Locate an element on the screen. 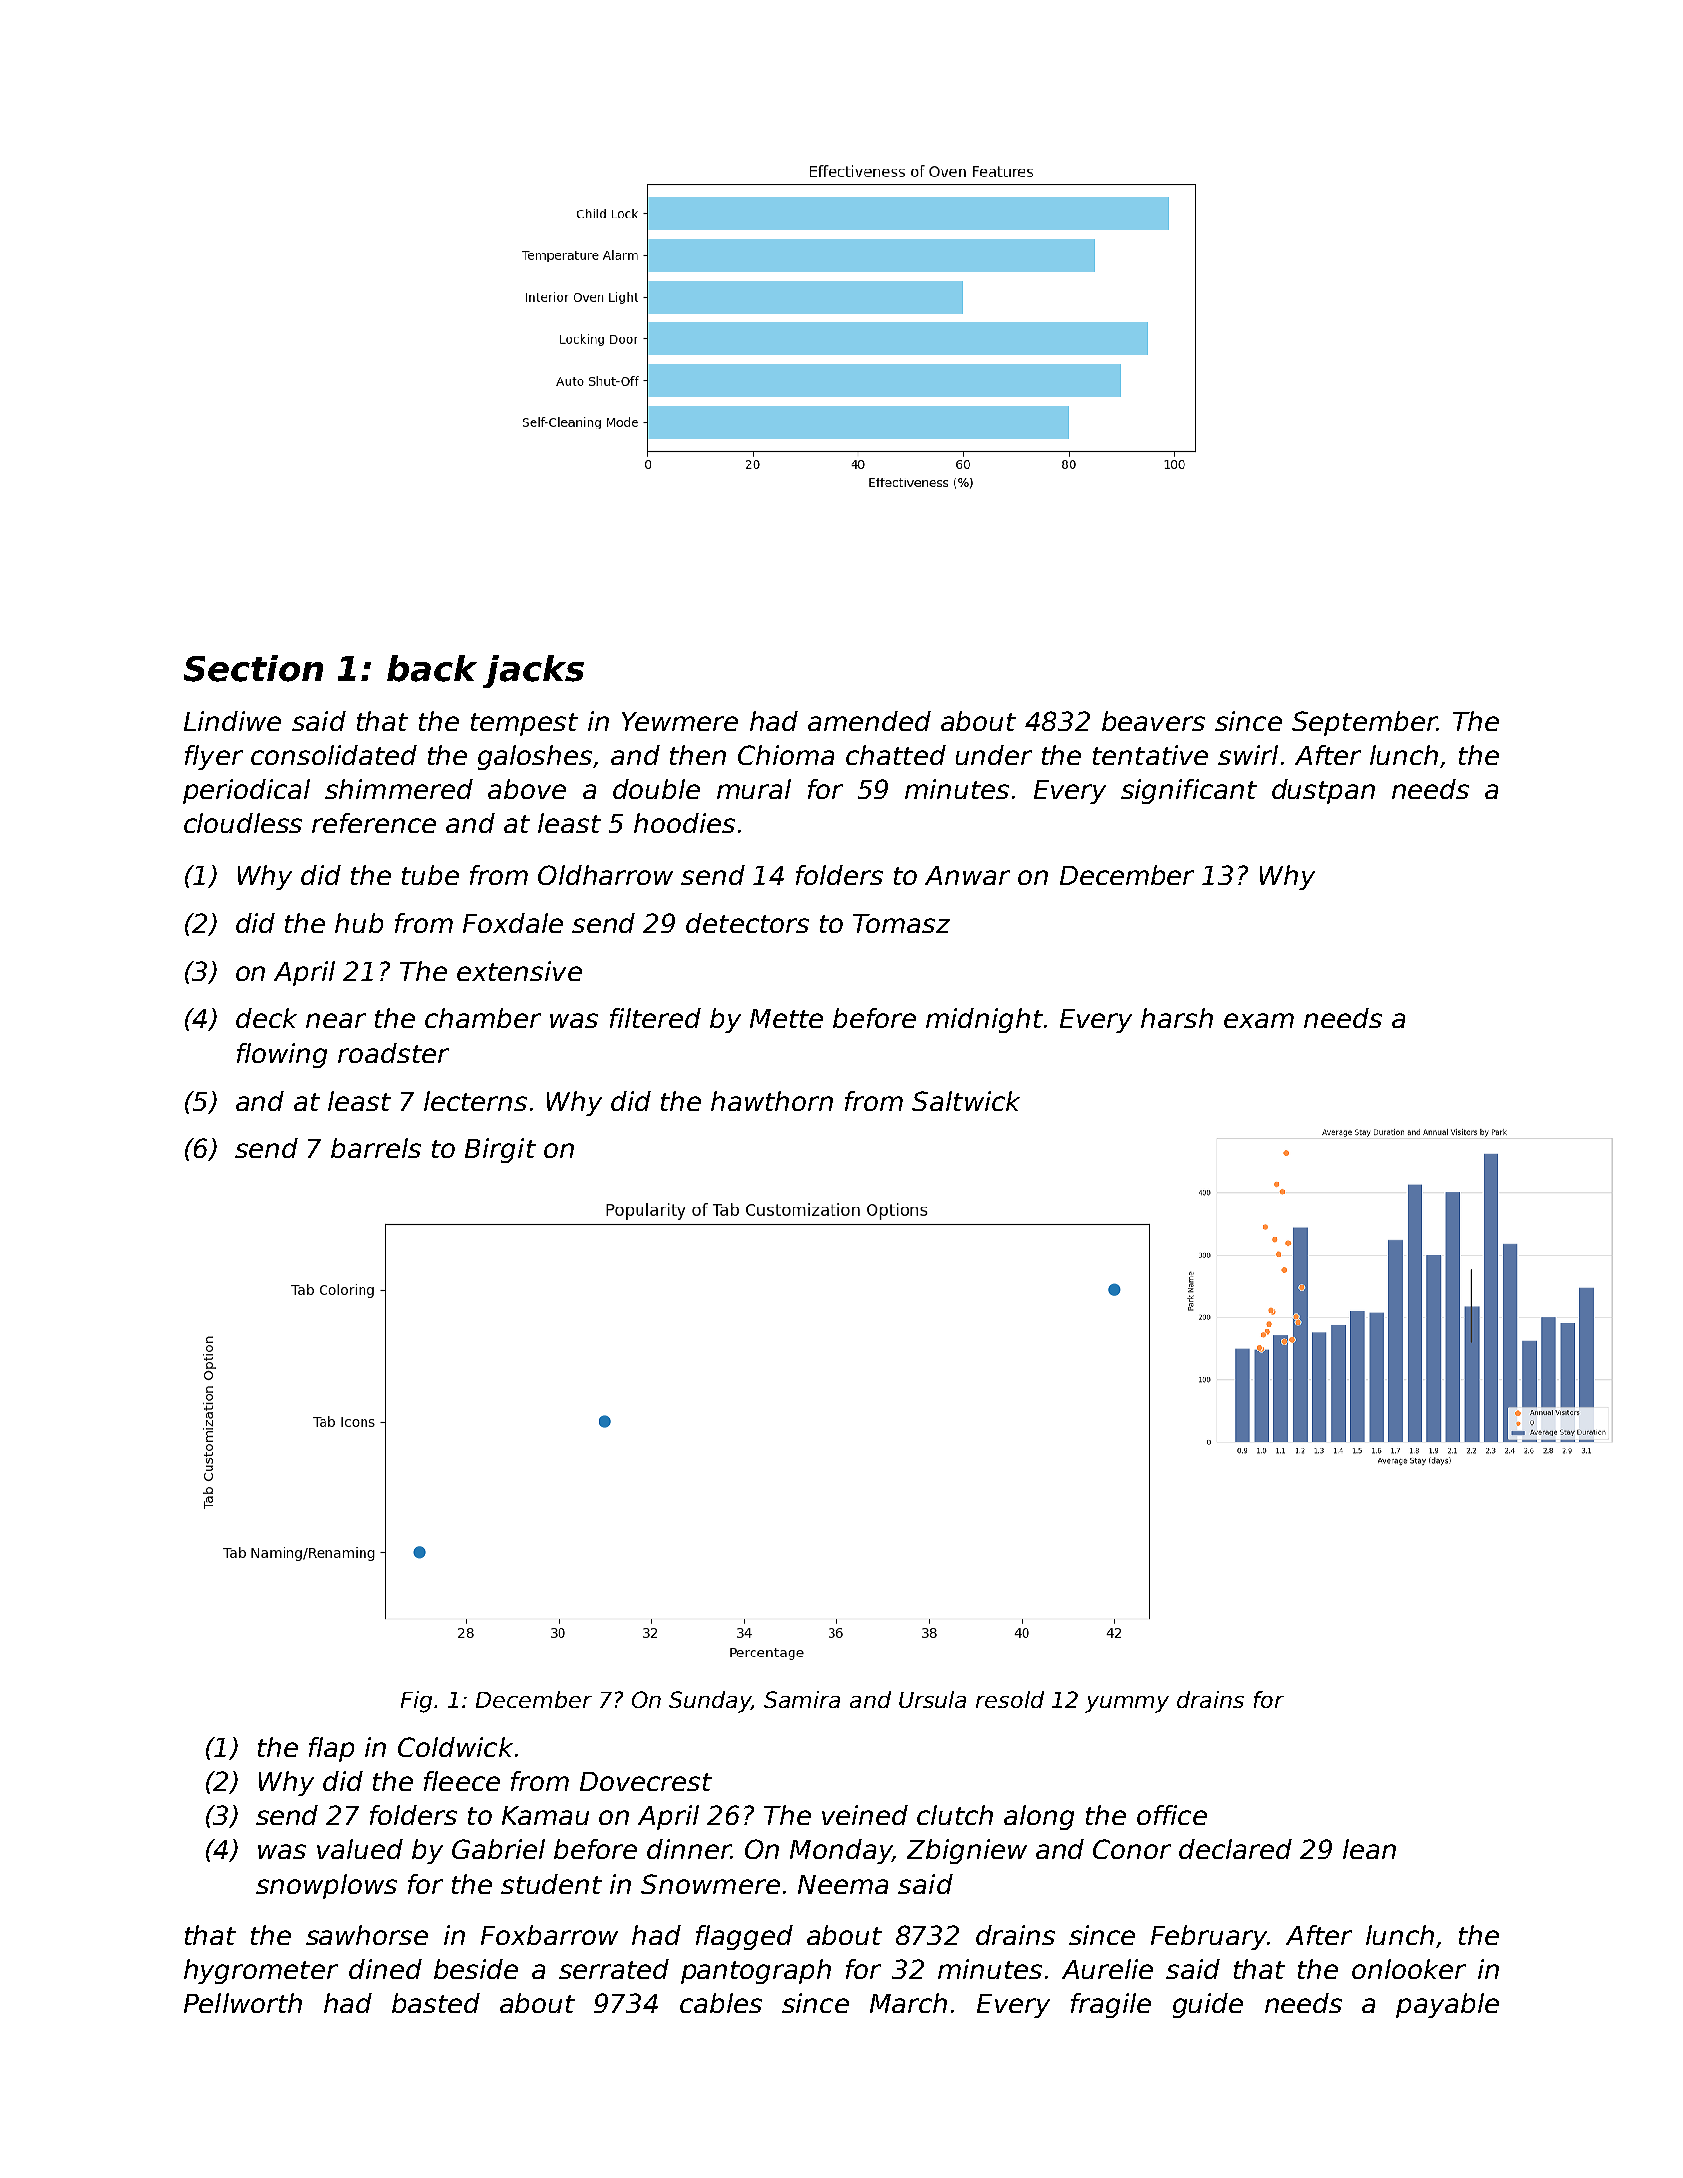  flap is located at coordinates (331, 1749).
